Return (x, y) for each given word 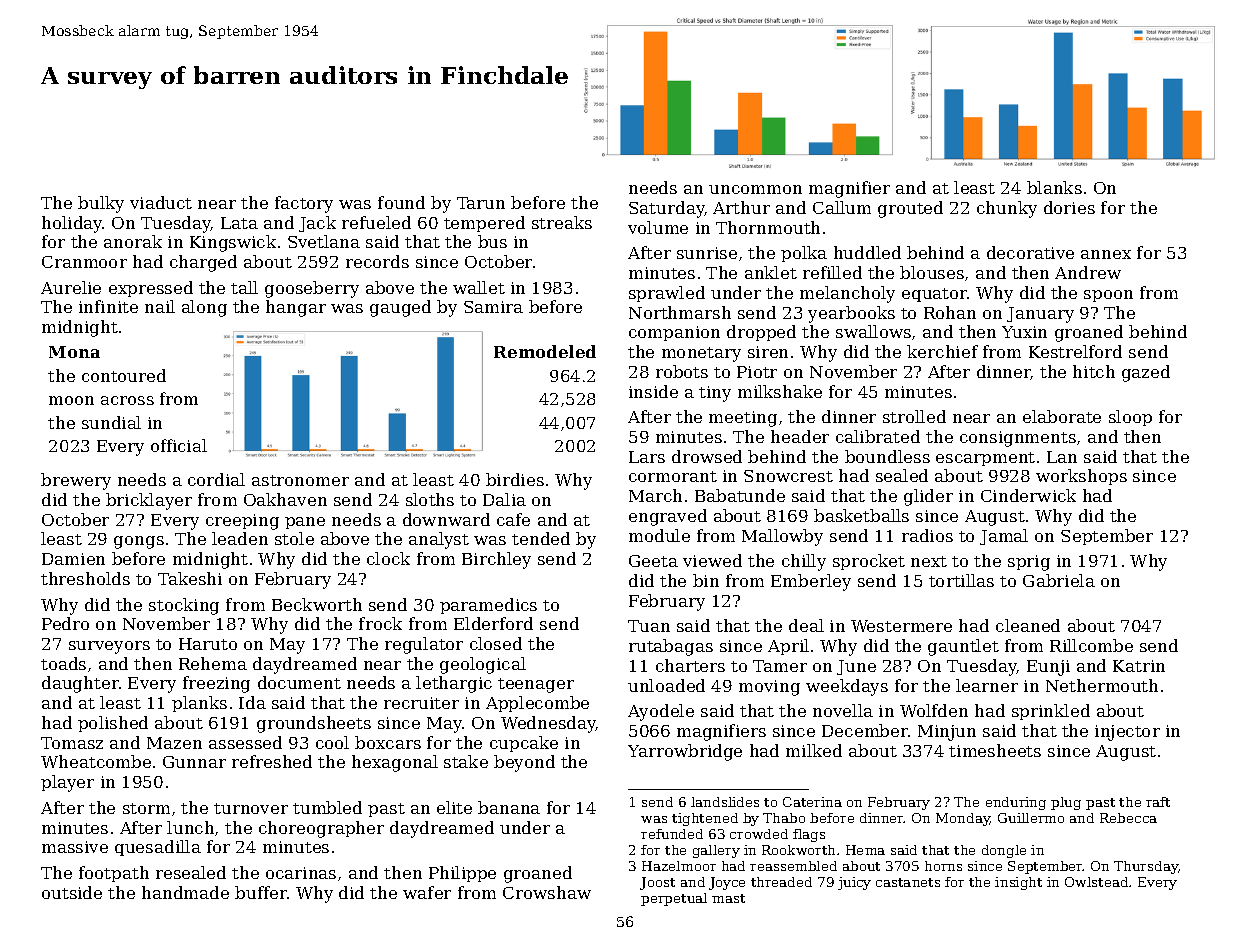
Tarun (481, 203)
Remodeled (545, 351)
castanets (908, 882)
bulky (101, 204)
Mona (74, 352)
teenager (536, 685)
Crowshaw (547, 892)
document (299, 682)
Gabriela (1059, 580)
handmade (185, 892)
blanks (1054, 187)
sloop (1130, 418)
